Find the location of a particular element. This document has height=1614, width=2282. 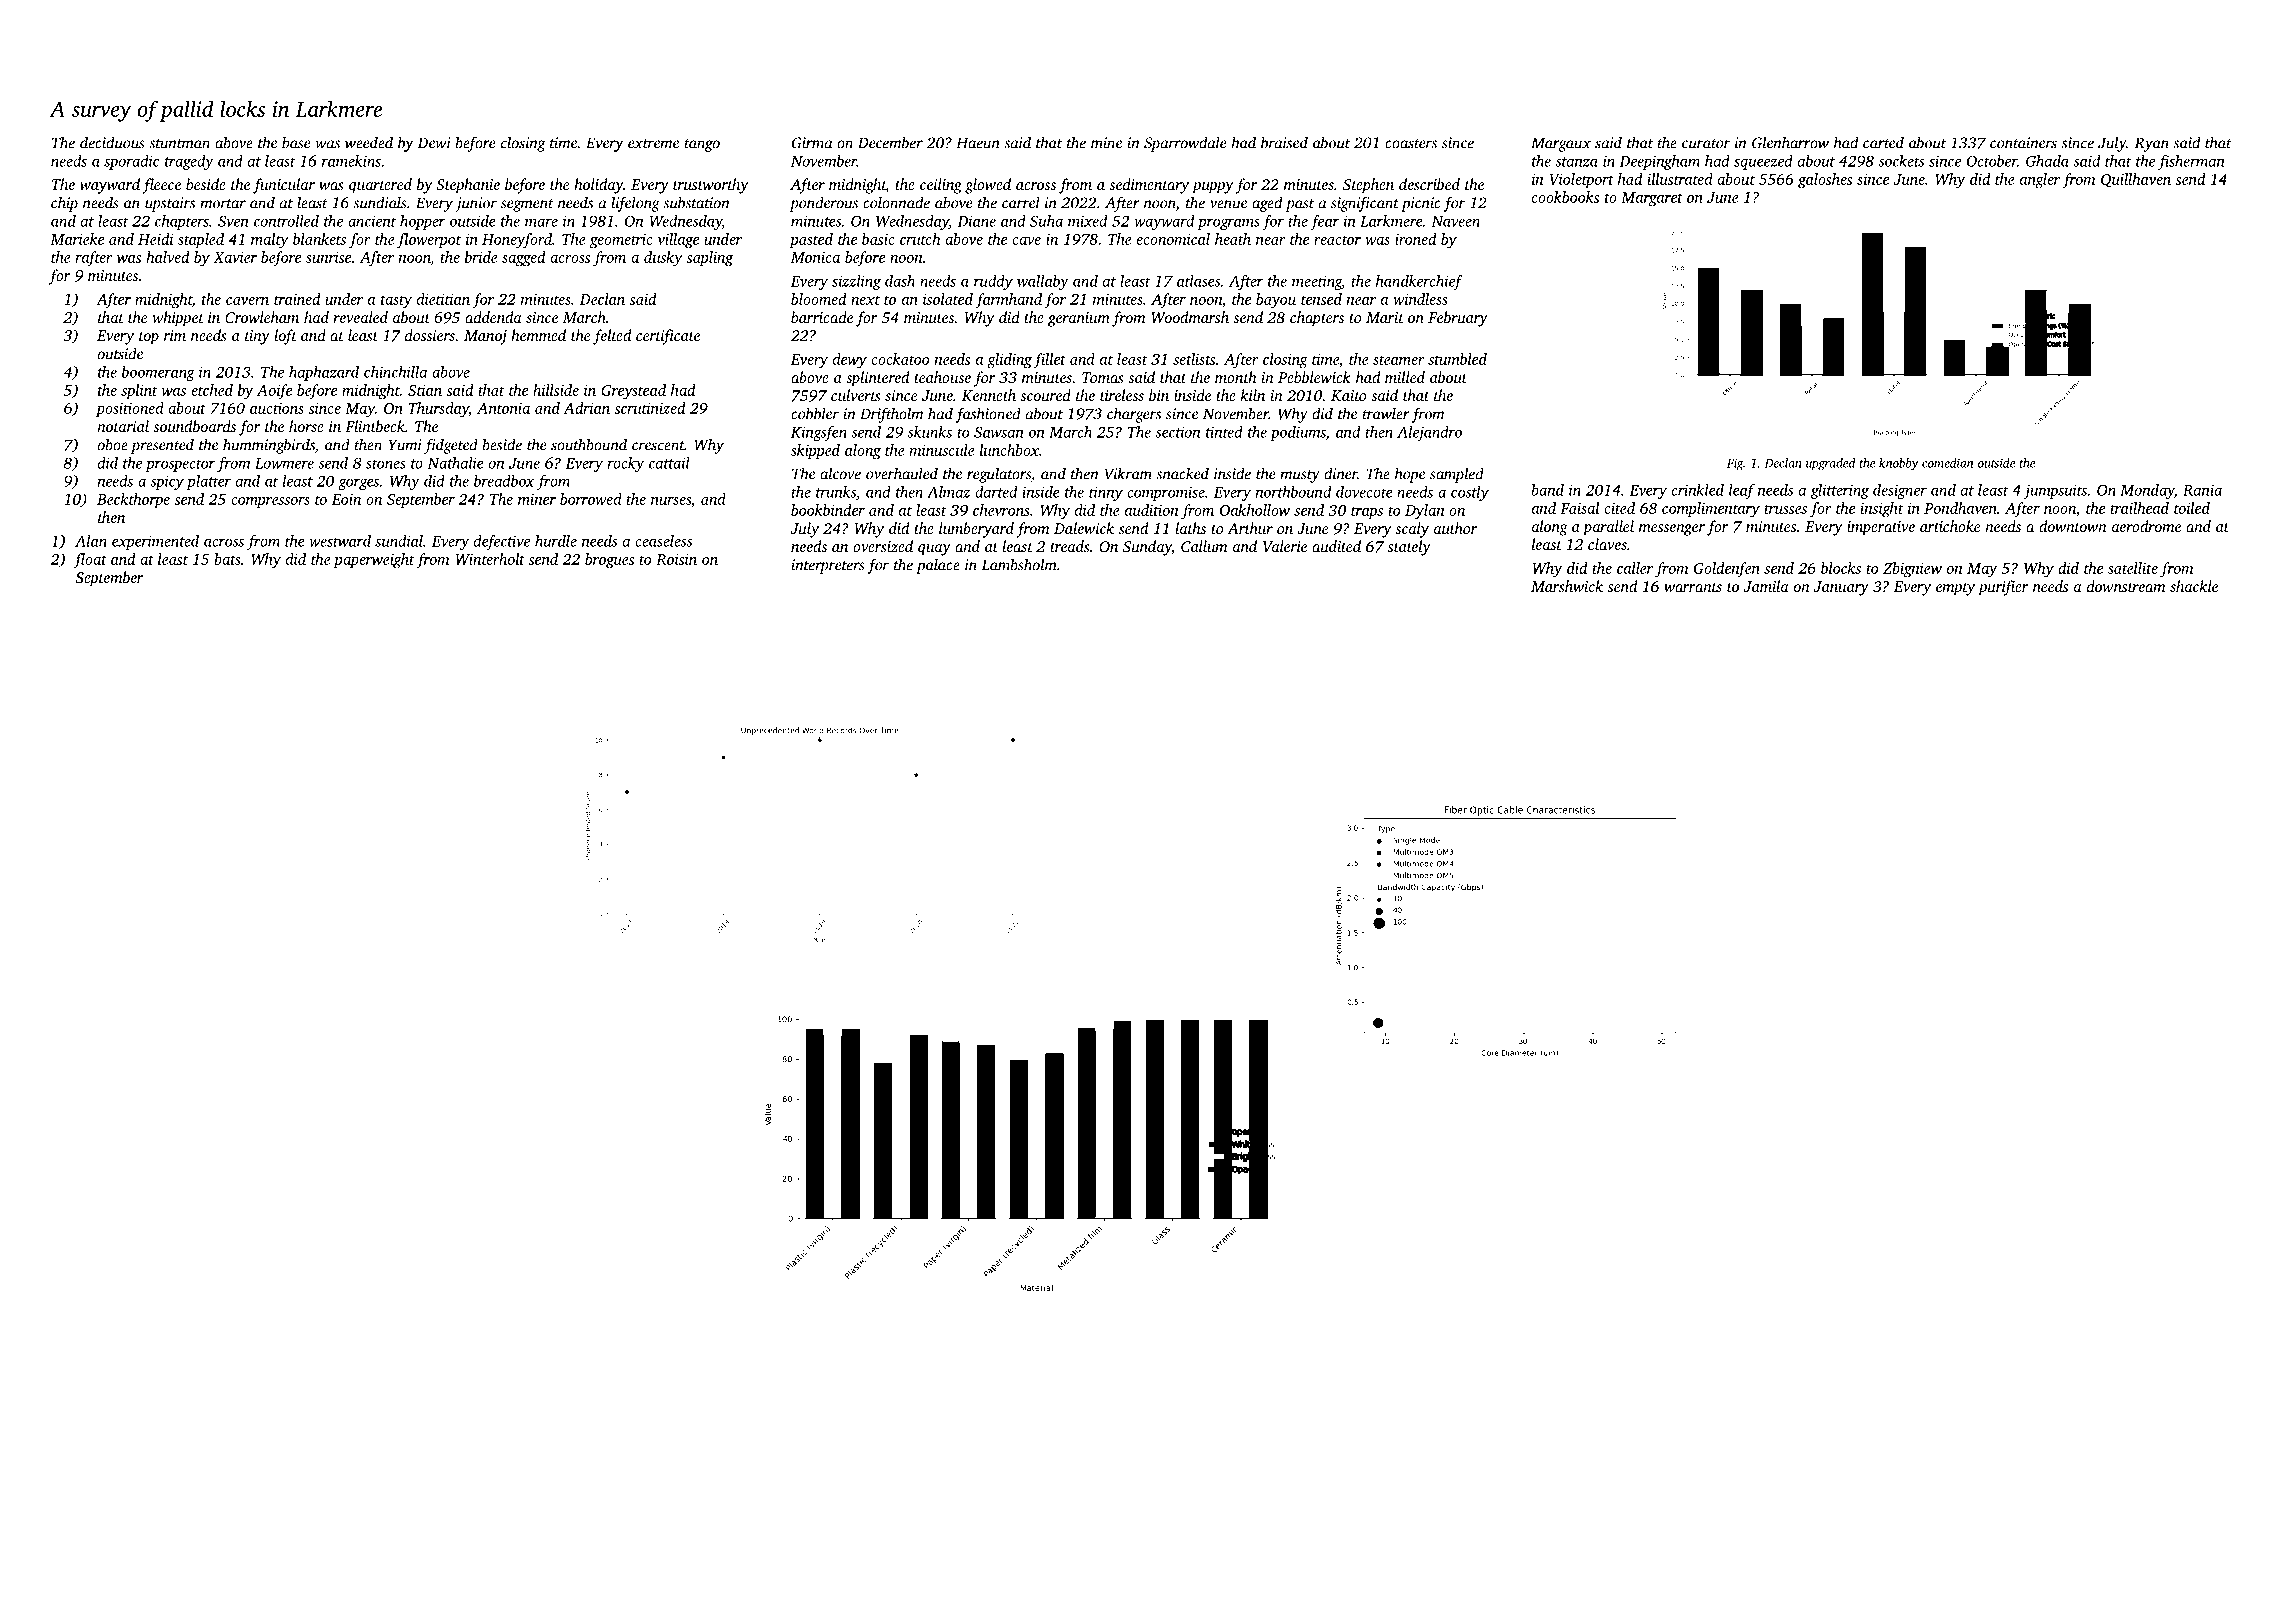

hope is located at coordinates (1410, 475).
